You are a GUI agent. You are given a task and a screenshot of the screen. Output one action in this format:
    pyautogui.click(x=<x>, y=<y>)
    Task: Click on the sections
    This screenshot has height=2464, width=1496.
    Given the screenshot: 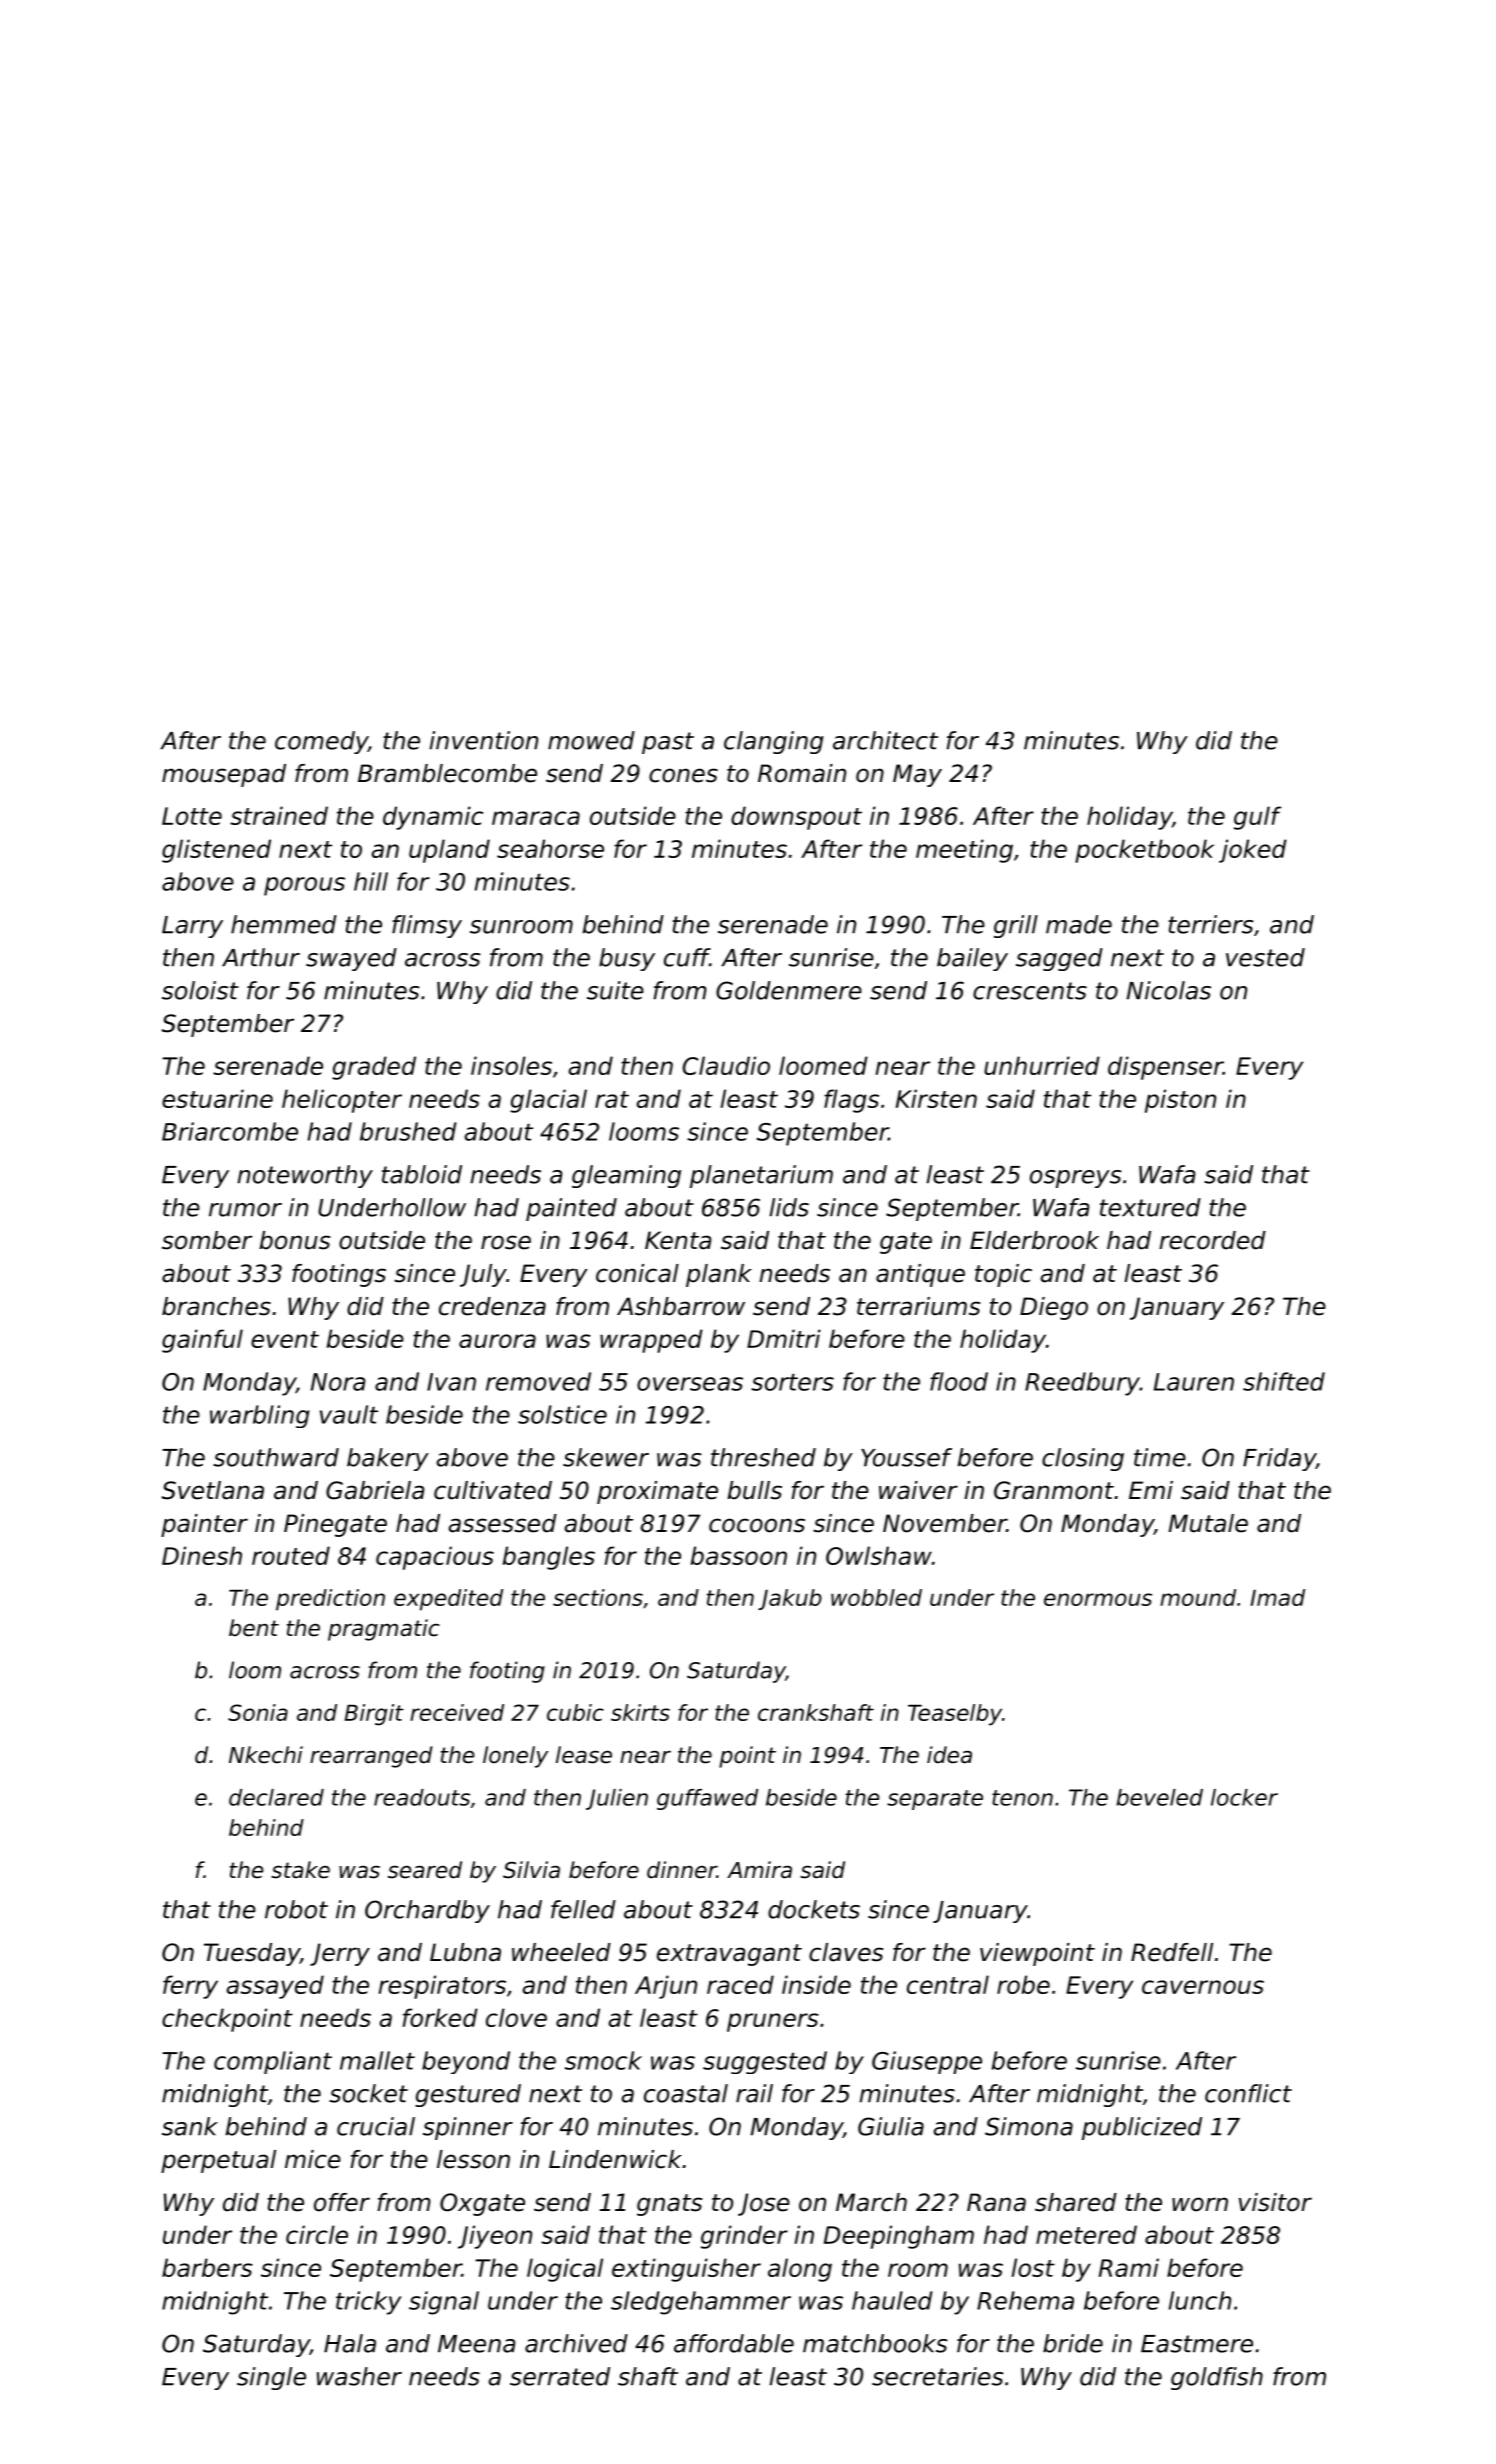 What is the action you would take?
    pyautogui.click(x=598, y=1597)
